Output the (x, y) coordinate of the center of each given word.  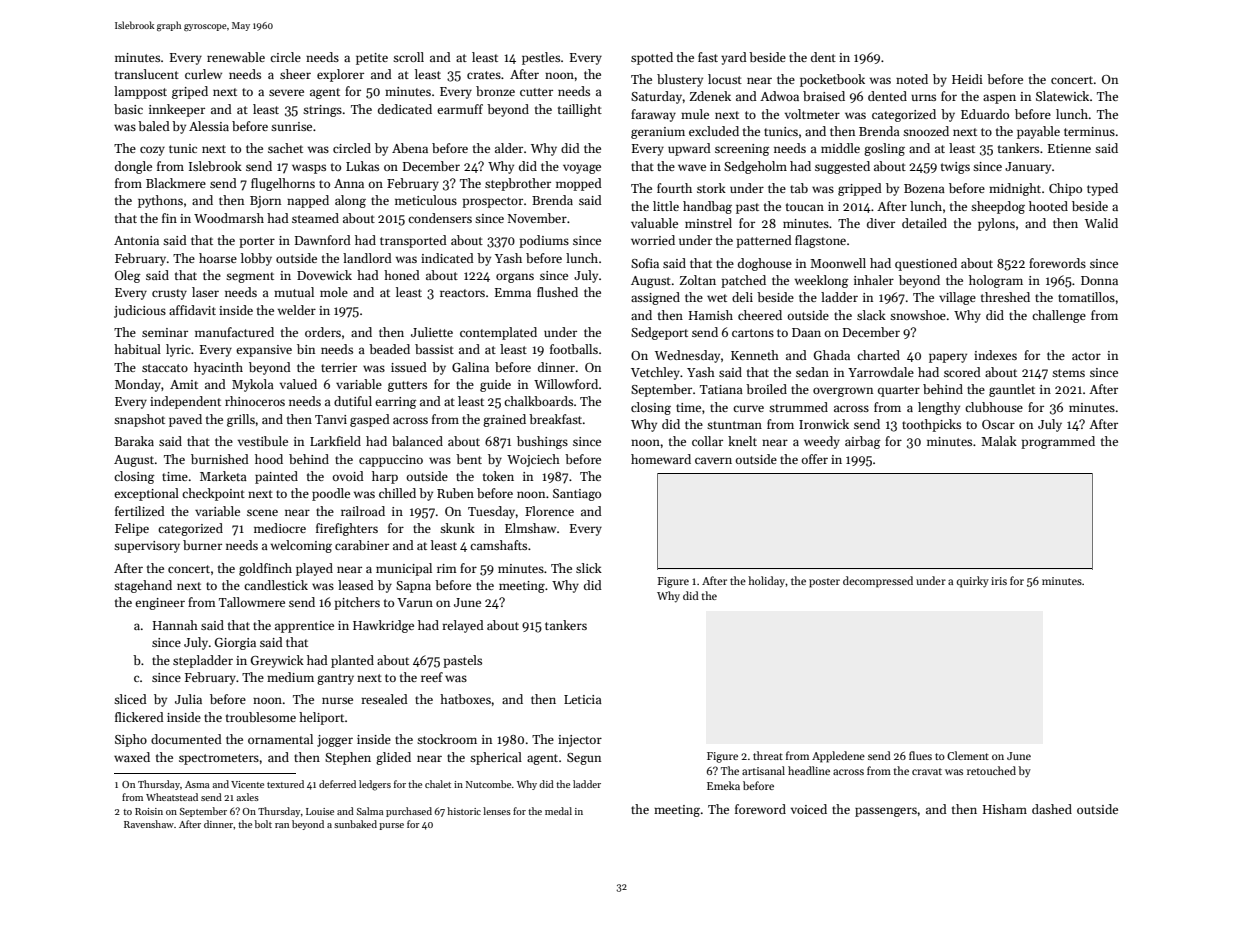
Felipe (132, 529)
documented (186, 739)
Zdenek (710, 96)
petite (372, 59)
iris (999, 581)
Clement (968, 755)
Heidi (967, 79)
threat (768, 755)
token (498, 476)
